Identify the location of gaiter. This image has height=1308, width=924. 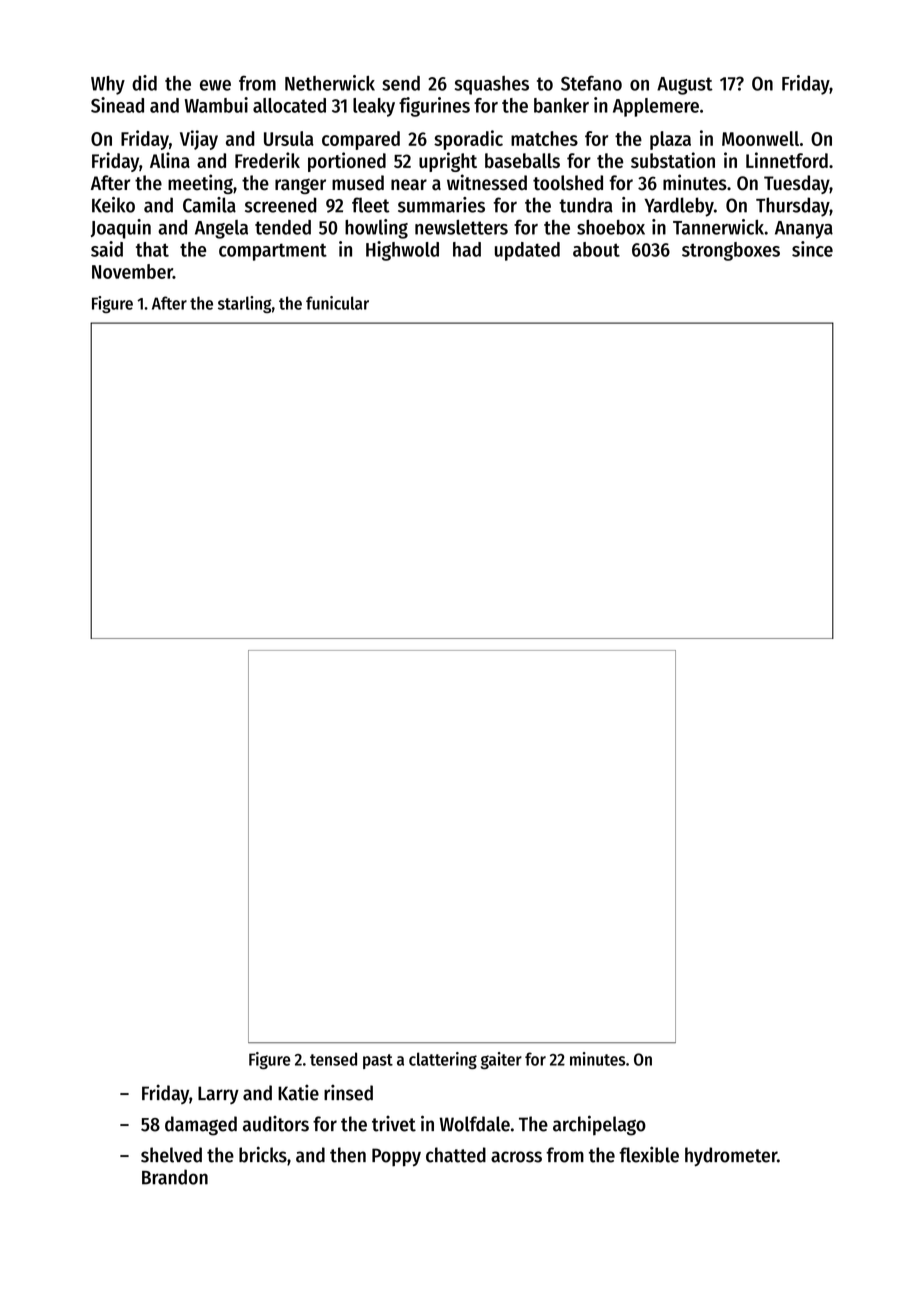
(501, 1060).
